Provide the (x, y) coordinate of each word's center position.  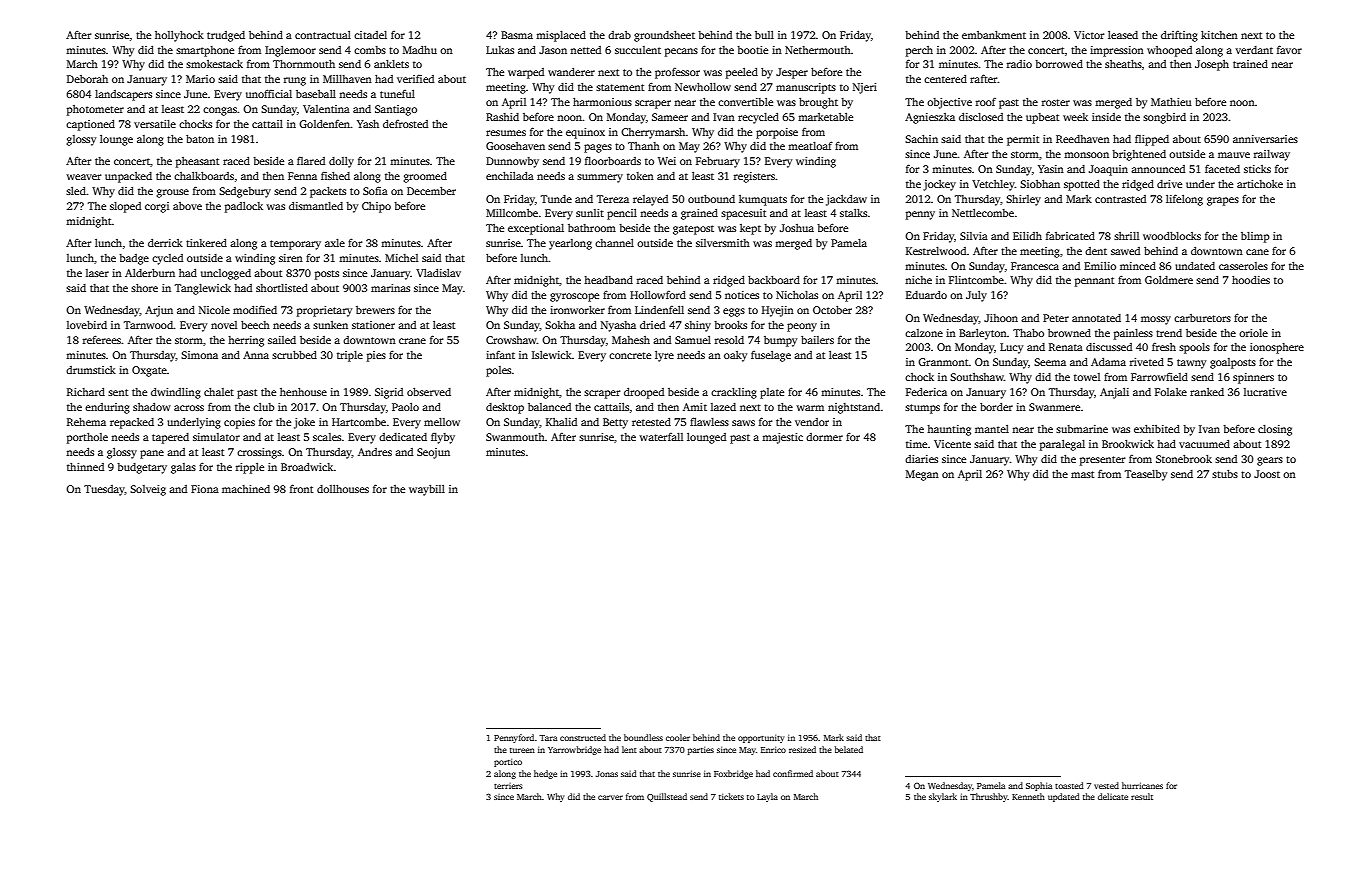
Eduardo (926, 295)
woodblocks (1172, 236)
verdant (1254, 50)
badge (134, 259)
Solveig (148, 490)
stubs (1225, 474)
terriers (508, 786)
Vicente (952, 444)
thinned (85, 467)
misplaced (561, 36)
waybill (427, 490)
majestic (782, 438)
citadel (370, 35)
